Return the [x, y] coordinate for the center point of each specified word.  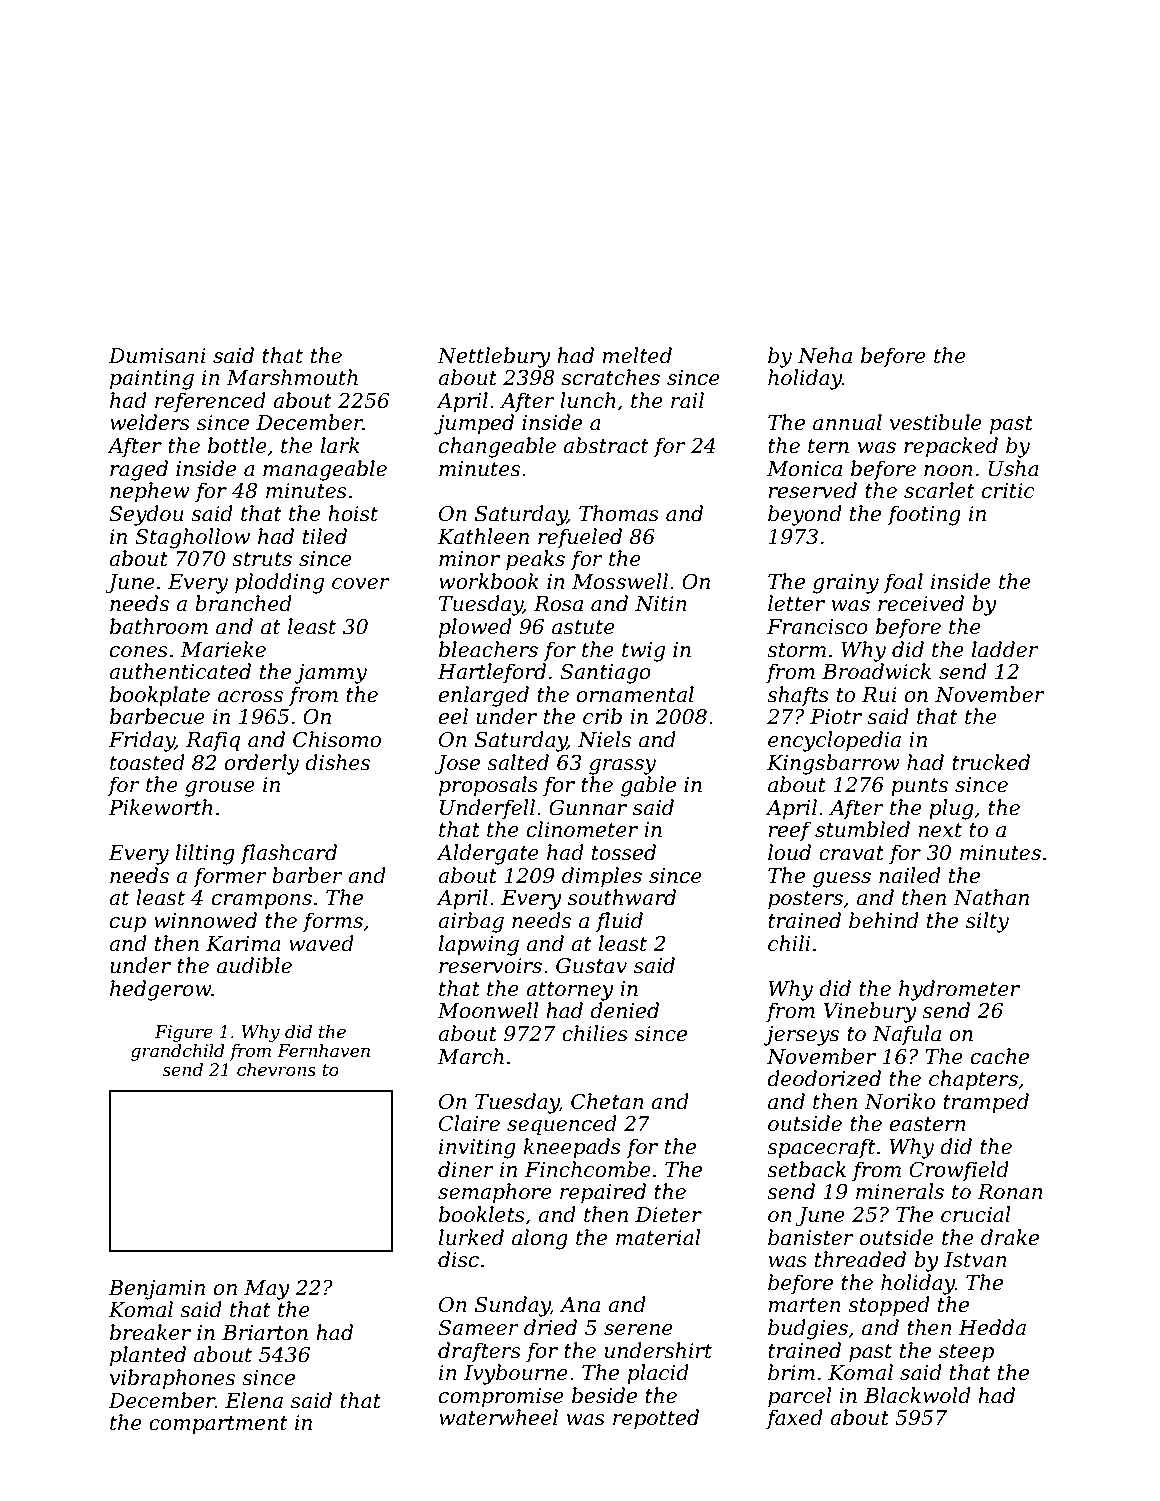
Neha [825, 355]
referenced [210, 402]
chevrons [276, 1070]
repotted [656, 1419]
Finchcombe [587, 1169]
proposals [488, 786]
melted [637, 355]
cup [128, 924]
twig [643, 652]
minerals [900, 1191]
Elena [254, 1400]
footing [924, 515]
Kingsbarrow [833, 764]
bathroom [159, 626]
